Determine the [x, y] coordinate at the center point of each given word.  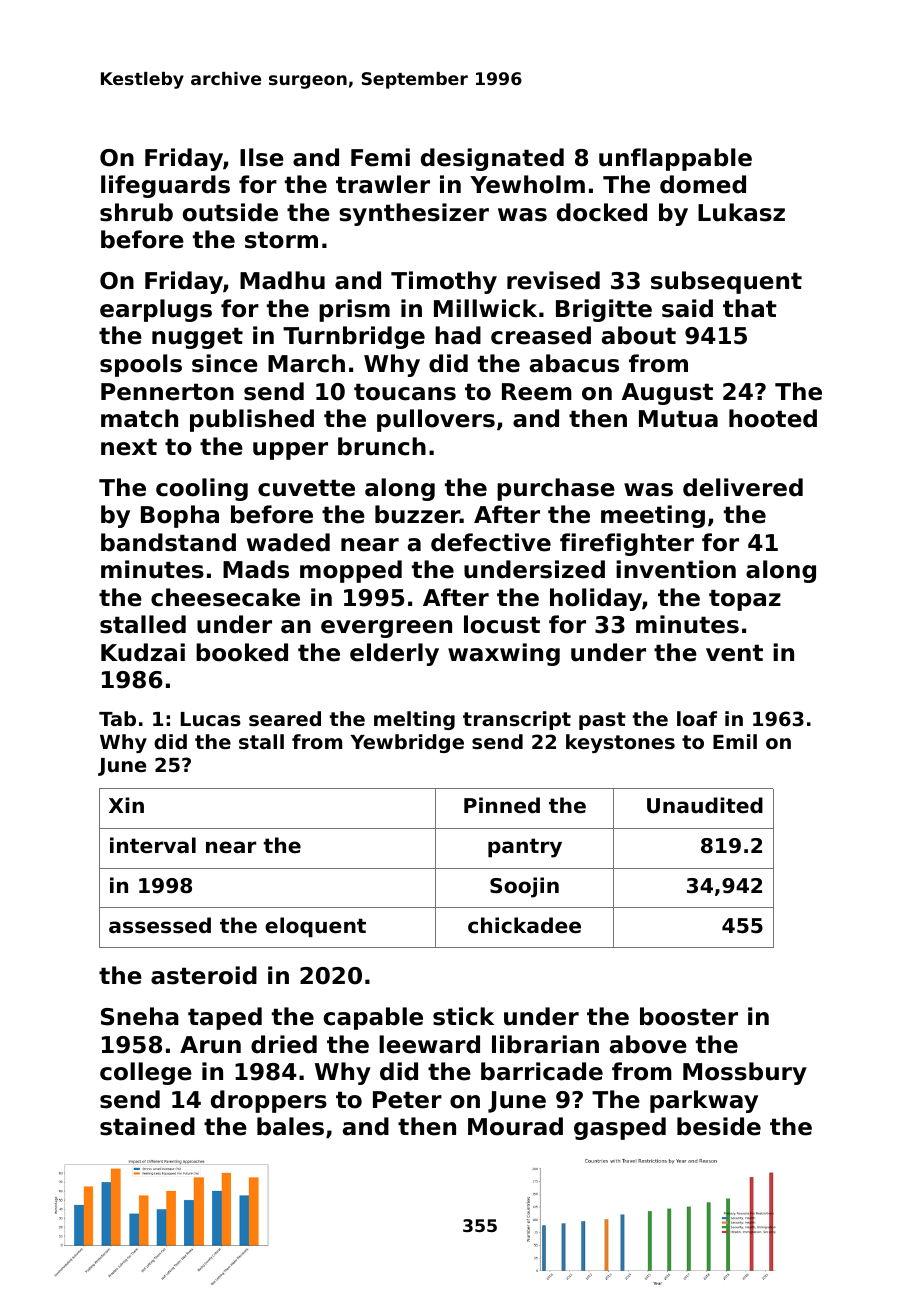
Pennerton [167, 392]
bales [290, 1126]
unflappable [675, 159]
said [687, 308]
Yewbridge [407, 743]
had [458, 335]
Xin [126, 805]
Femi [380, 157]
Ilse [262, 157]
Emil [735, 741]
